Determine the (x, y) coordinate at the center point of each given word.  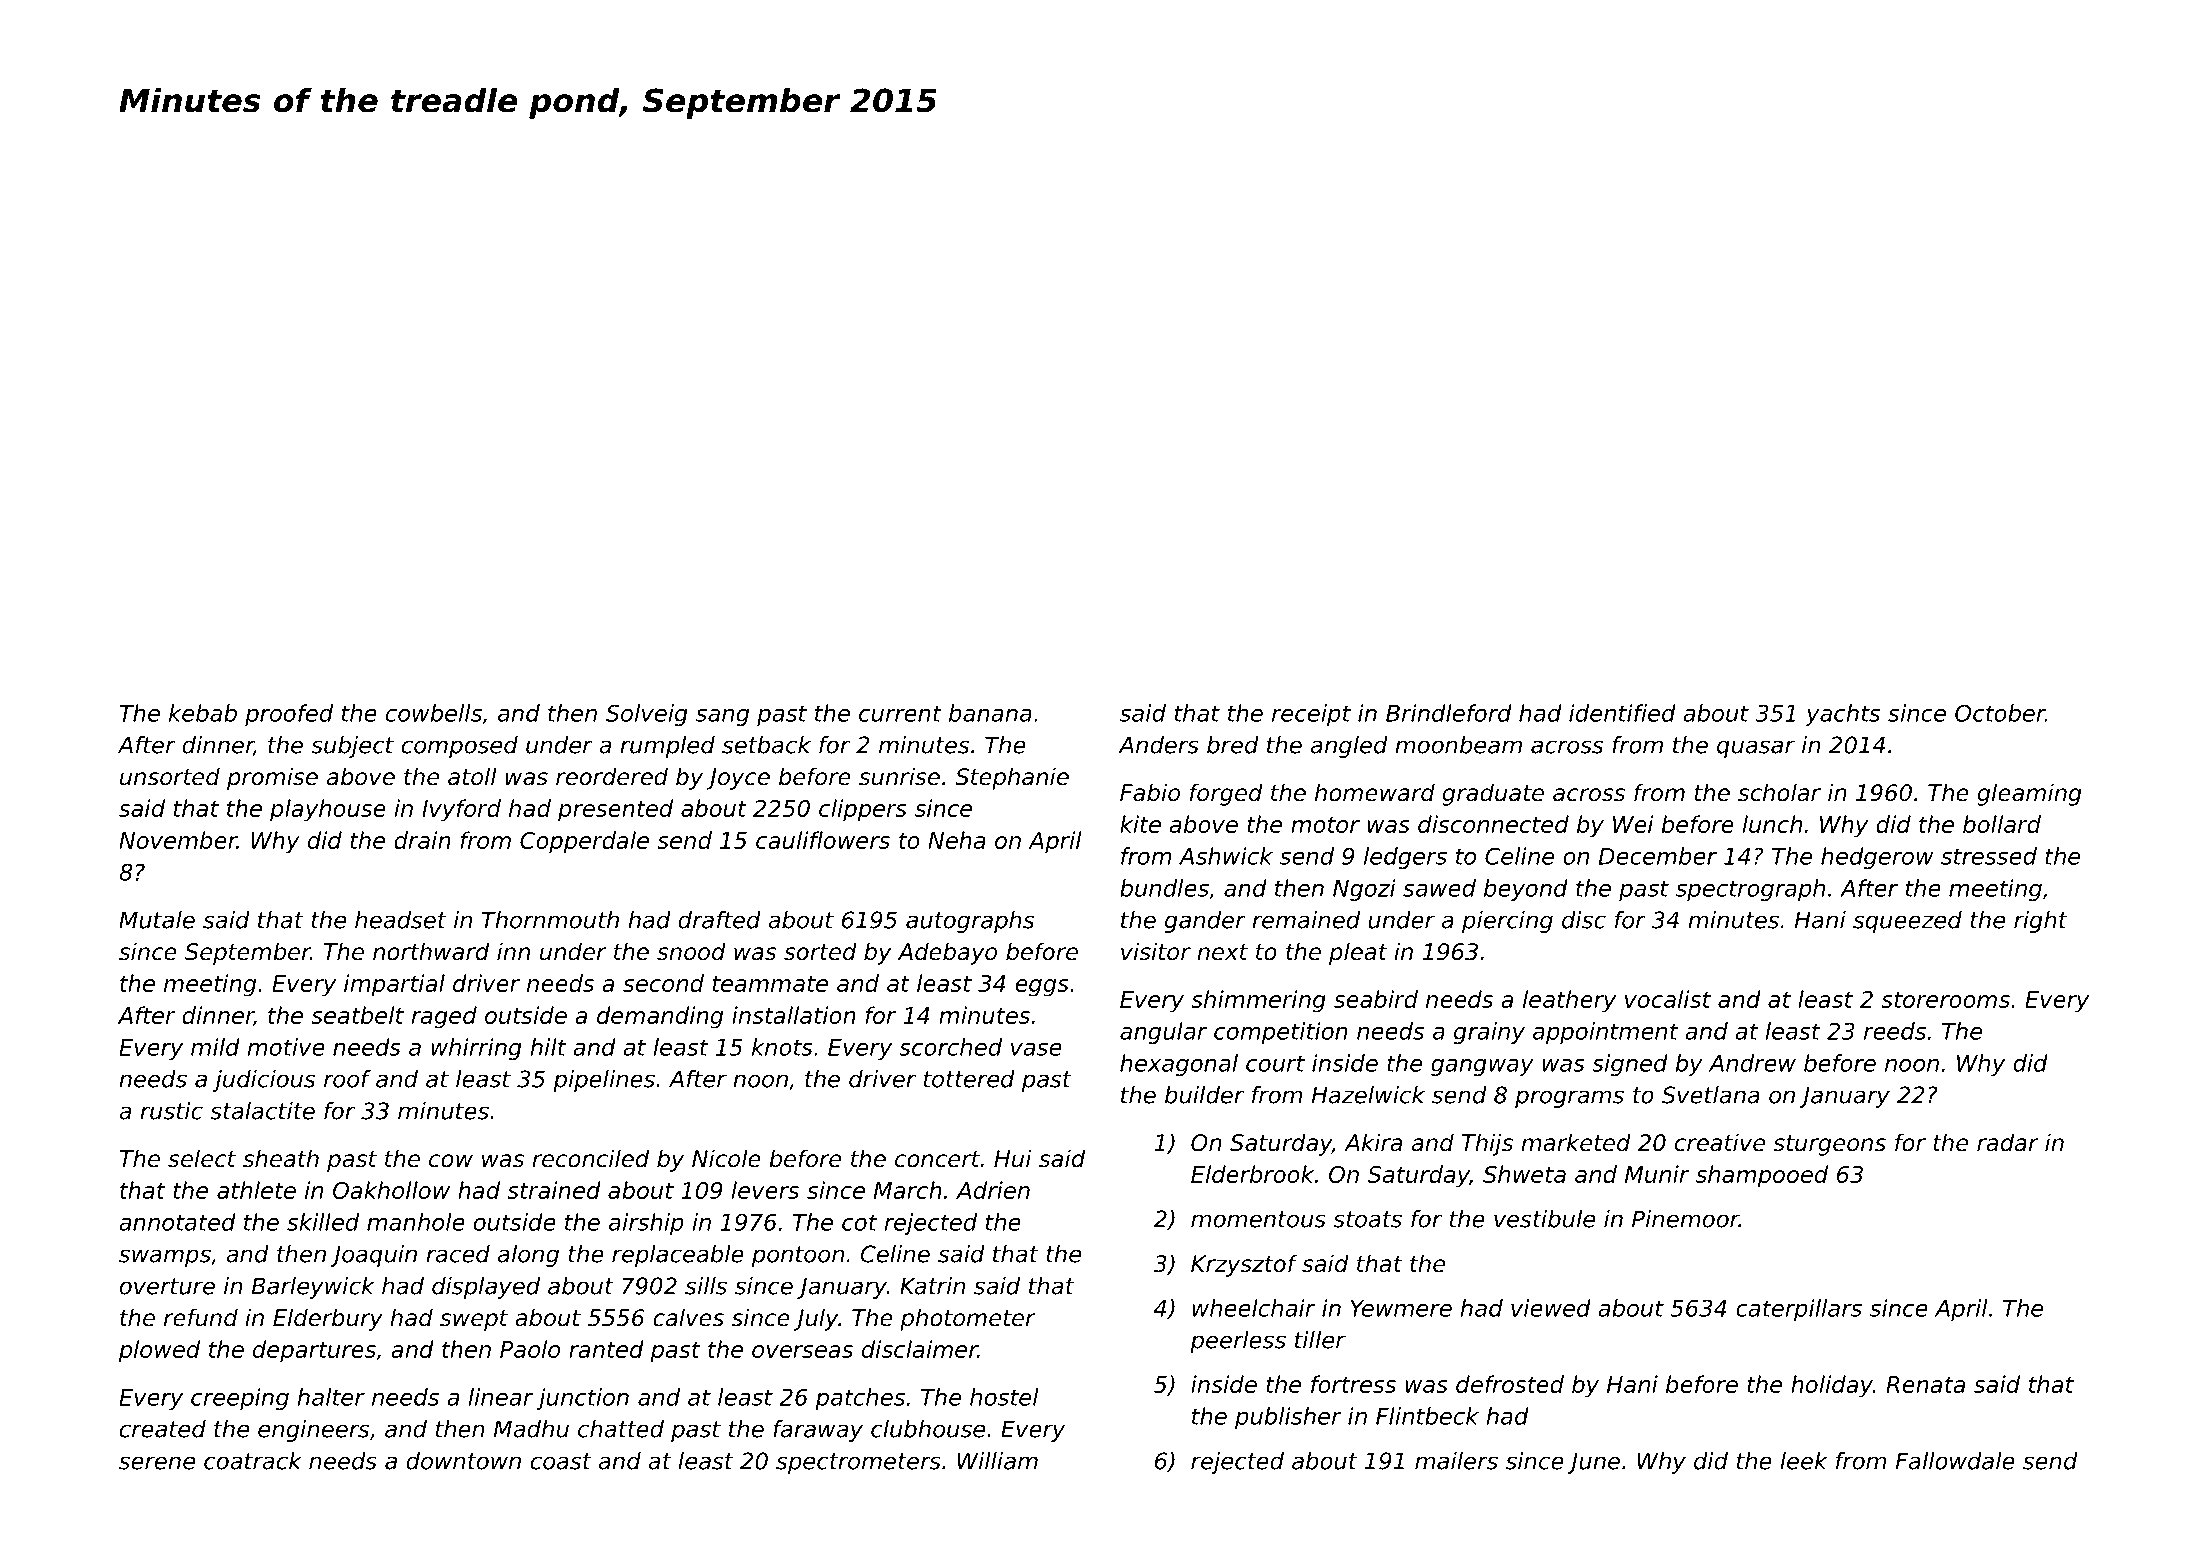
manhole (416, 1222)
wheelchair (1253, 1308)
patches (860, 1399)
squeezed (1907, 922)
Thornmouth (550, 920)
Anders (1158, 745)
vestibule (1544, 1219)
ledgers (1405, 858)
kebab (203, 713)
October (2000, 713)
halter (331, 1397)
